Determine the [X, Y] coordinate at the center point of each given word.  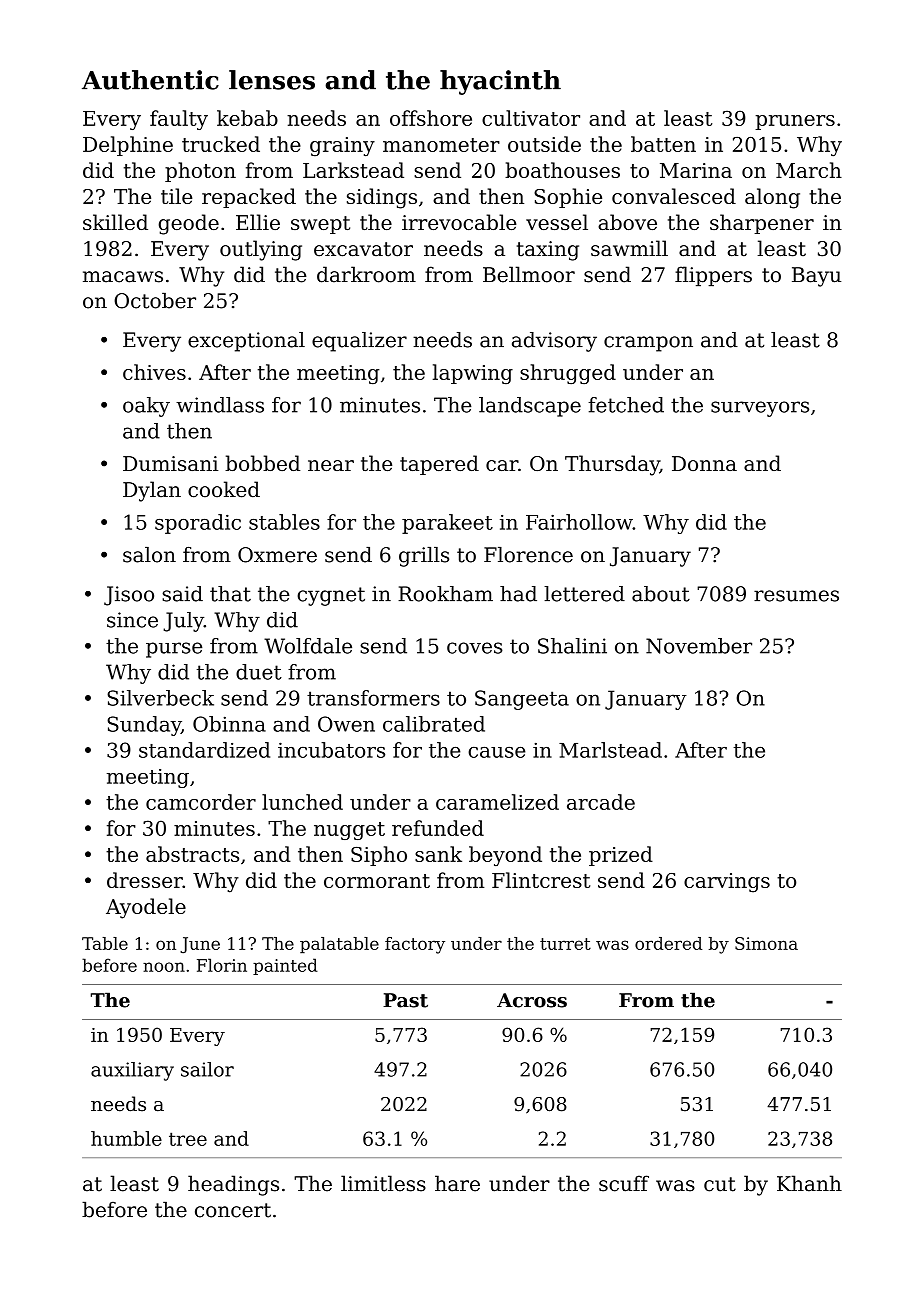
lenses [272, 80]
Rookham [445, 594]
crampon [648, 344]
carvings [727, 883]
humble [126, 1138]
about [661, 594]
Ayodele [146, 908]
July [183, 622]
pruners [795, 122]
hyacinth [500, 82]
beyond [505, 856]
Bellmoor [529, 274]
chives [154, 372]
